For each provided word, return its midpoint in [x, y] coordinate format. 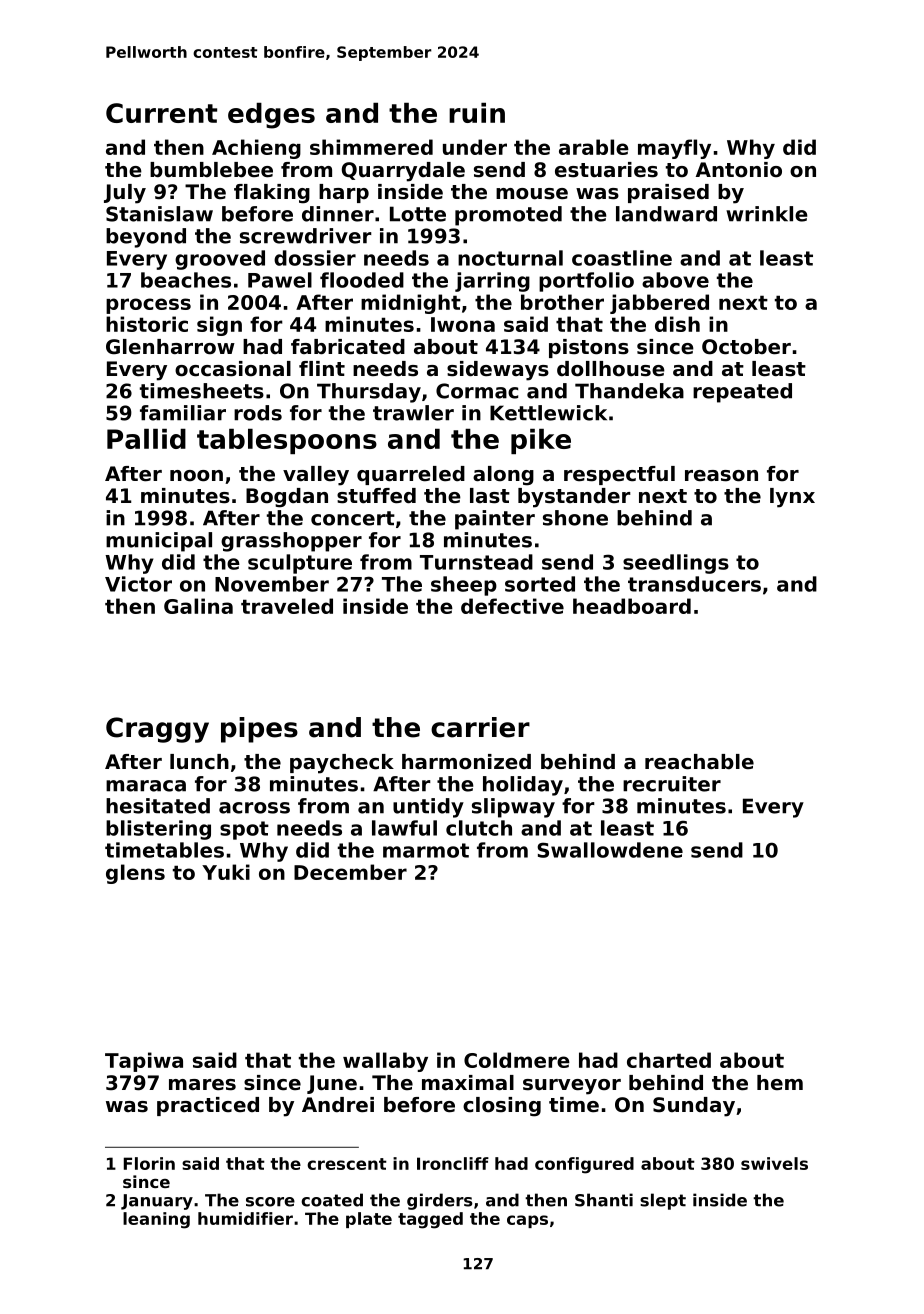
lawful [404, 828]
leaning [156, 1220]
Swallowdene [610, 850]
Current [161, 113]
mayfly [674, 149]
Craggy [157, 730]
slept [663, 1201]
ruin [477, 113]
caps [527, 1221]
